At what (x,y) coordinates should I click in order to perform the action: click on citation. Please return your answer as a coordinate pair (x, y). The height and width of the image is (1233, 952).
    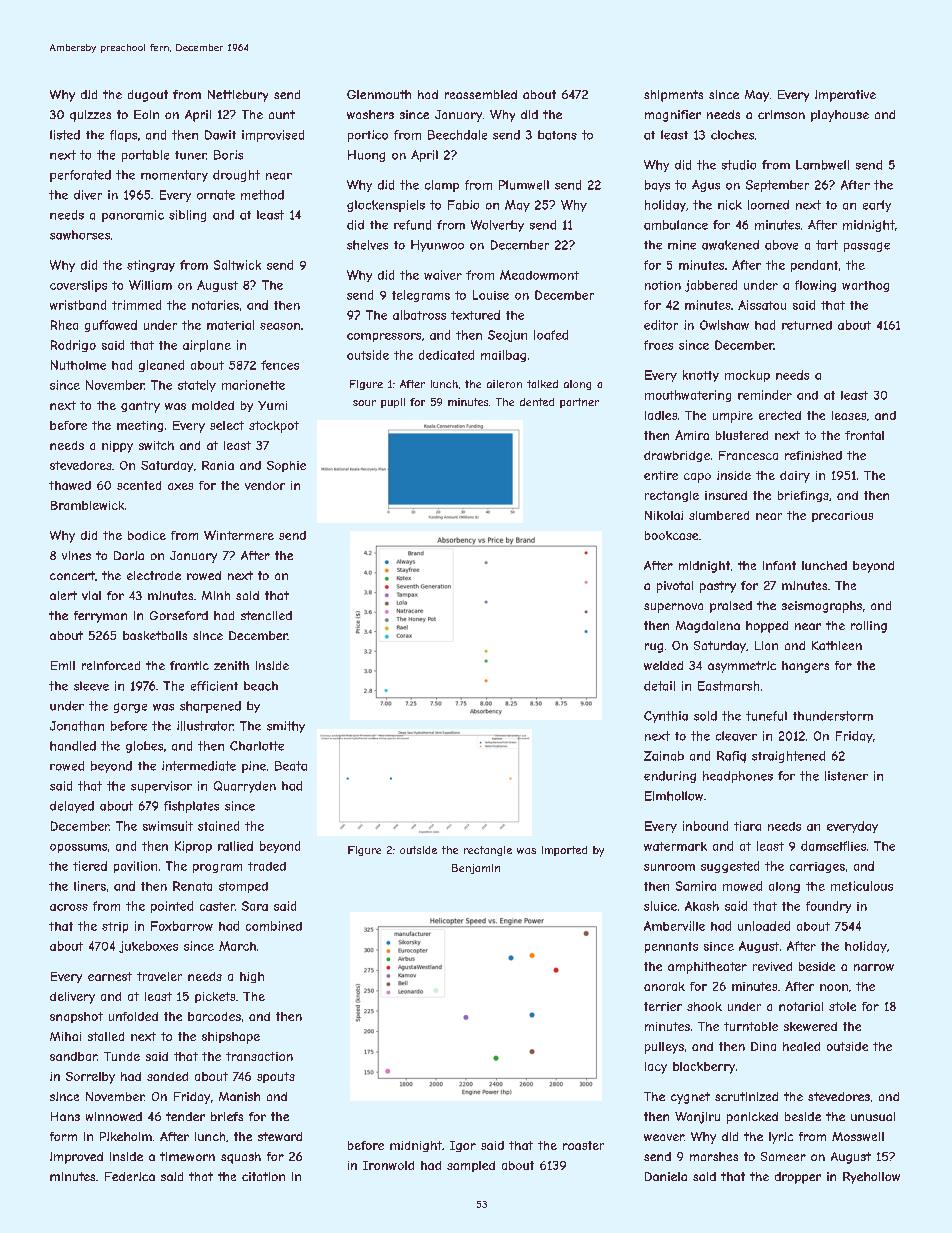
    Looking at the image, I should click on (263, 1176).
